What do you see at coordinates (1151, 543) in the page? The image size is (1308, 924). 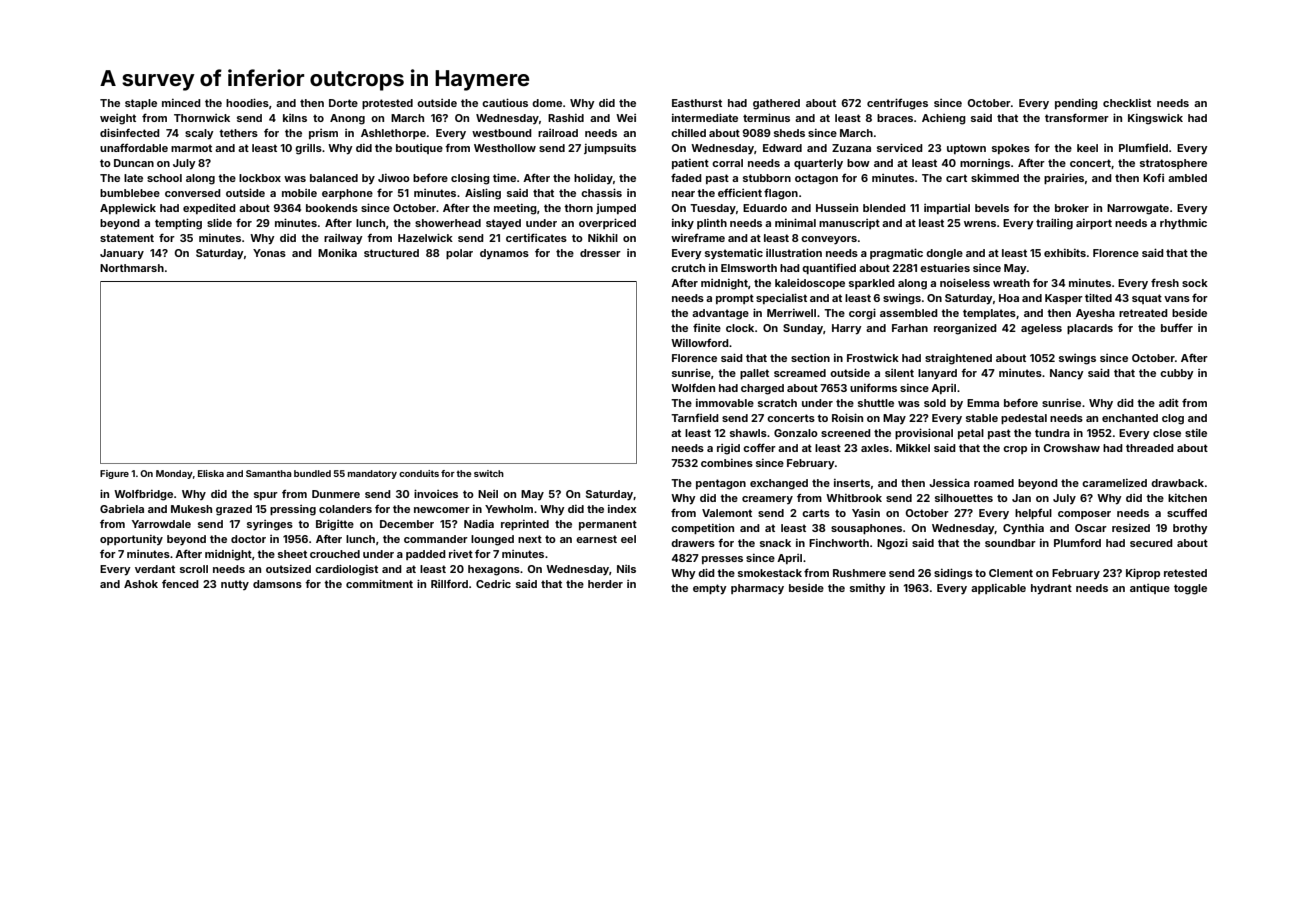 I see `secured` at bounding box center [1151, 543].
